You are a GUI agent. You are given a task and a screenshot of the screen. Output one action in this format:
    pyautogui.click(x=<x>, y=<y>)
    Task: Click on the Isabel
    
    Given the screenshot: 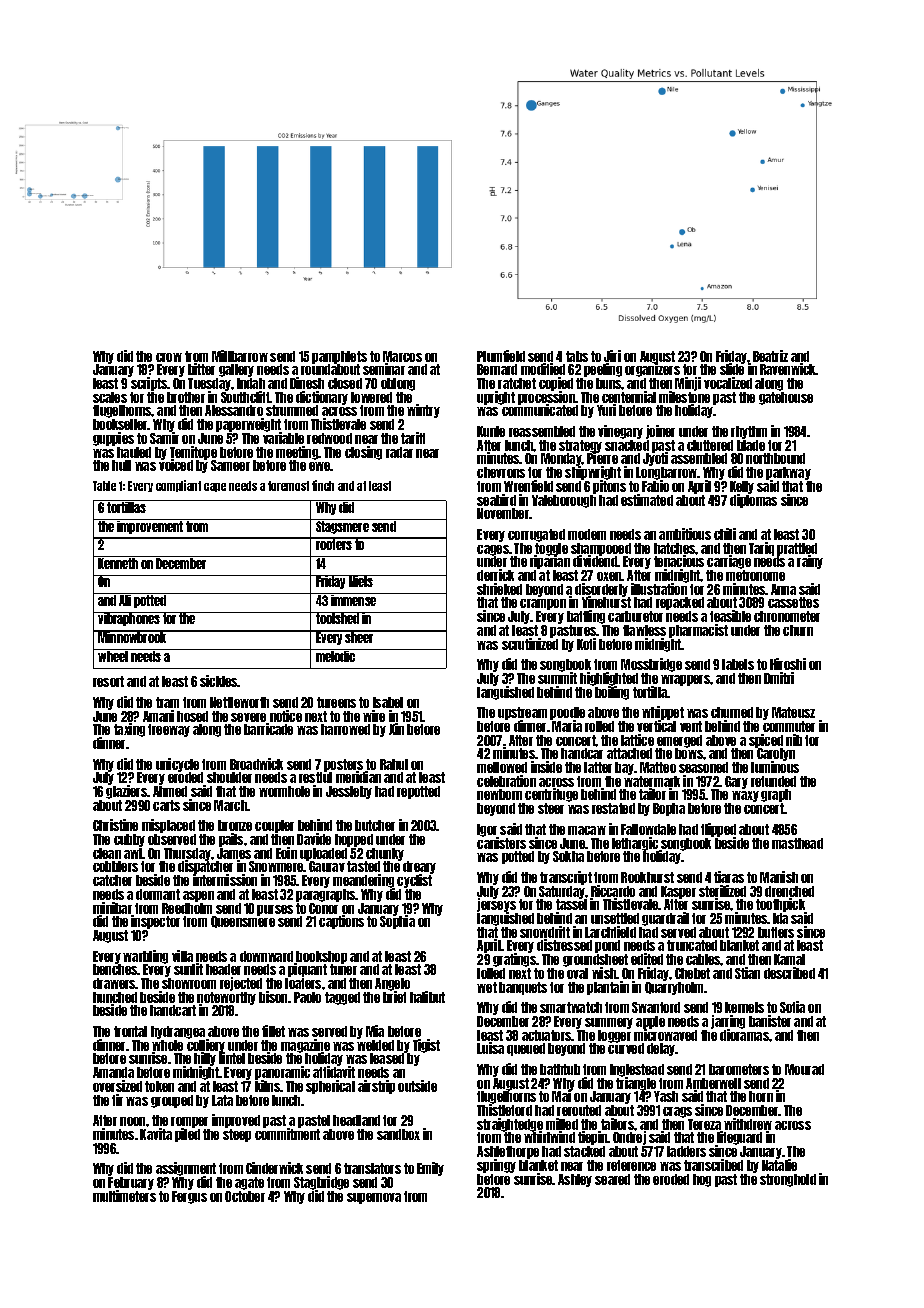 What is the action you would take?
    pyautogui.click(x=388, y=702)
